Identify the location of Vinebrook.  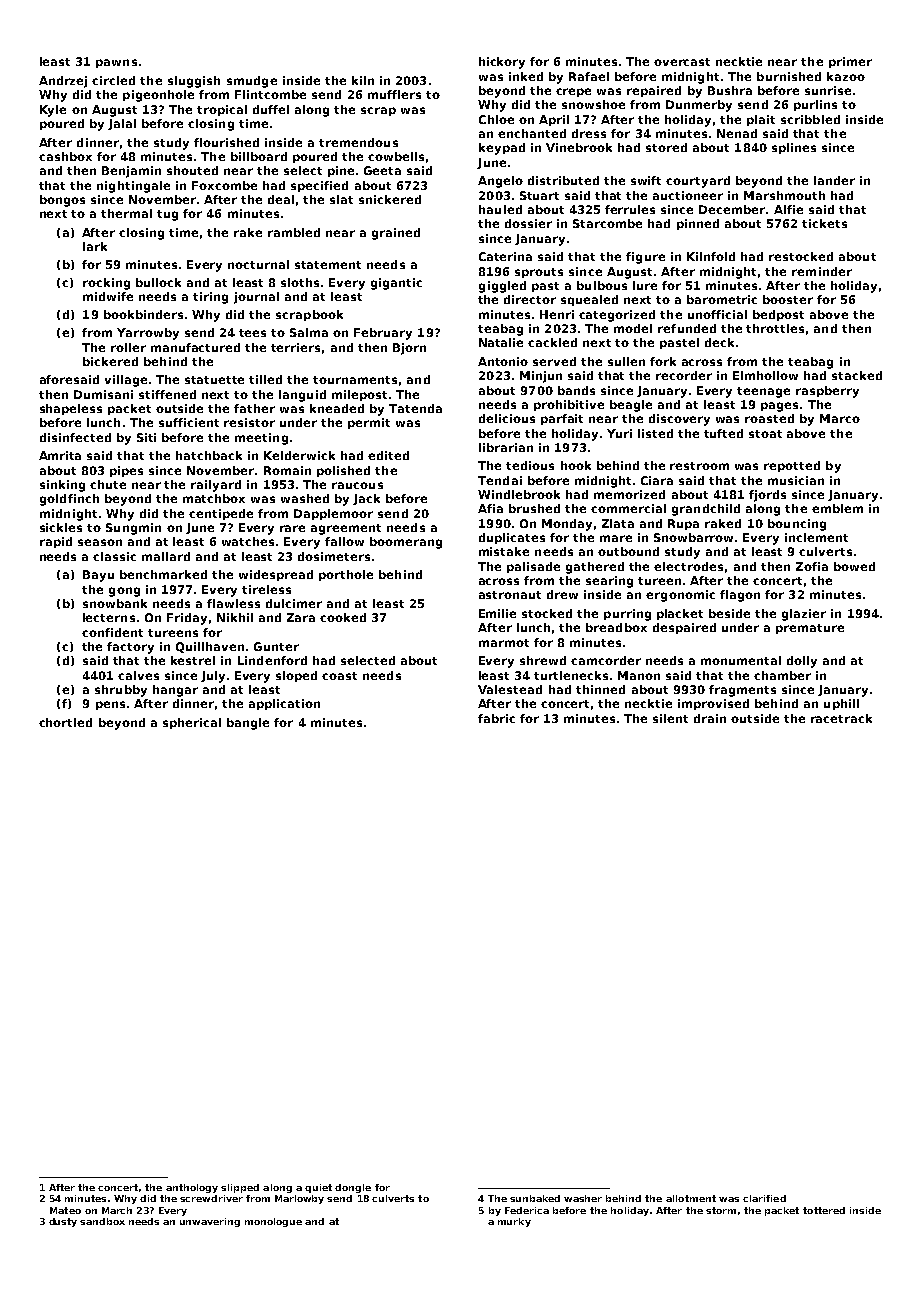
(579, 147).
